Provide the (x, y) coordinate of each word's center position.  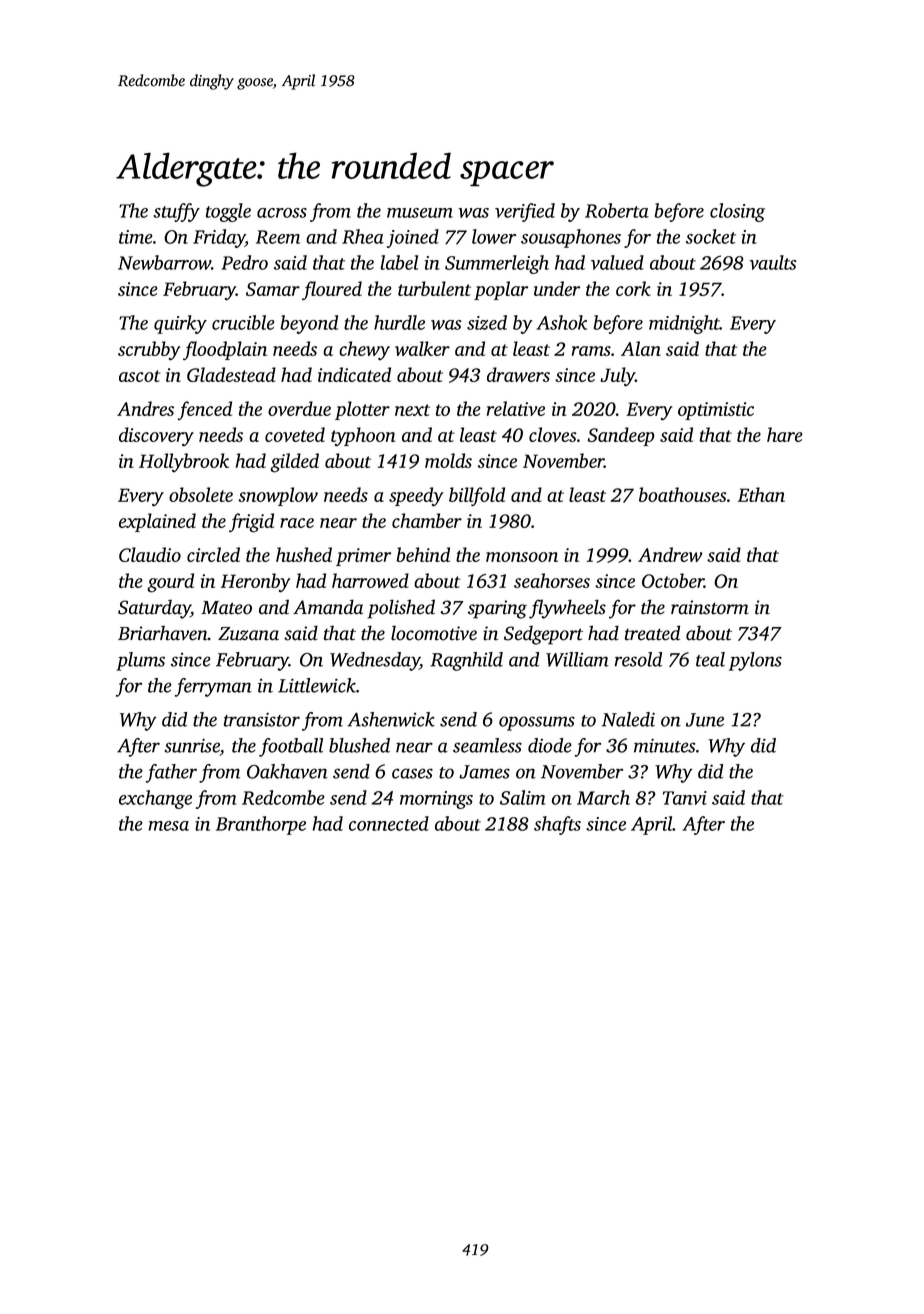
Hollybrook (184, 463)
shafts (557, 825)
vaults (773, 262)
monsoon (522, 557)
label (399, 262)
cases (412, 773)
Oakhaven (287, 771)
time (135, 237)
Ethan (761, 494)
